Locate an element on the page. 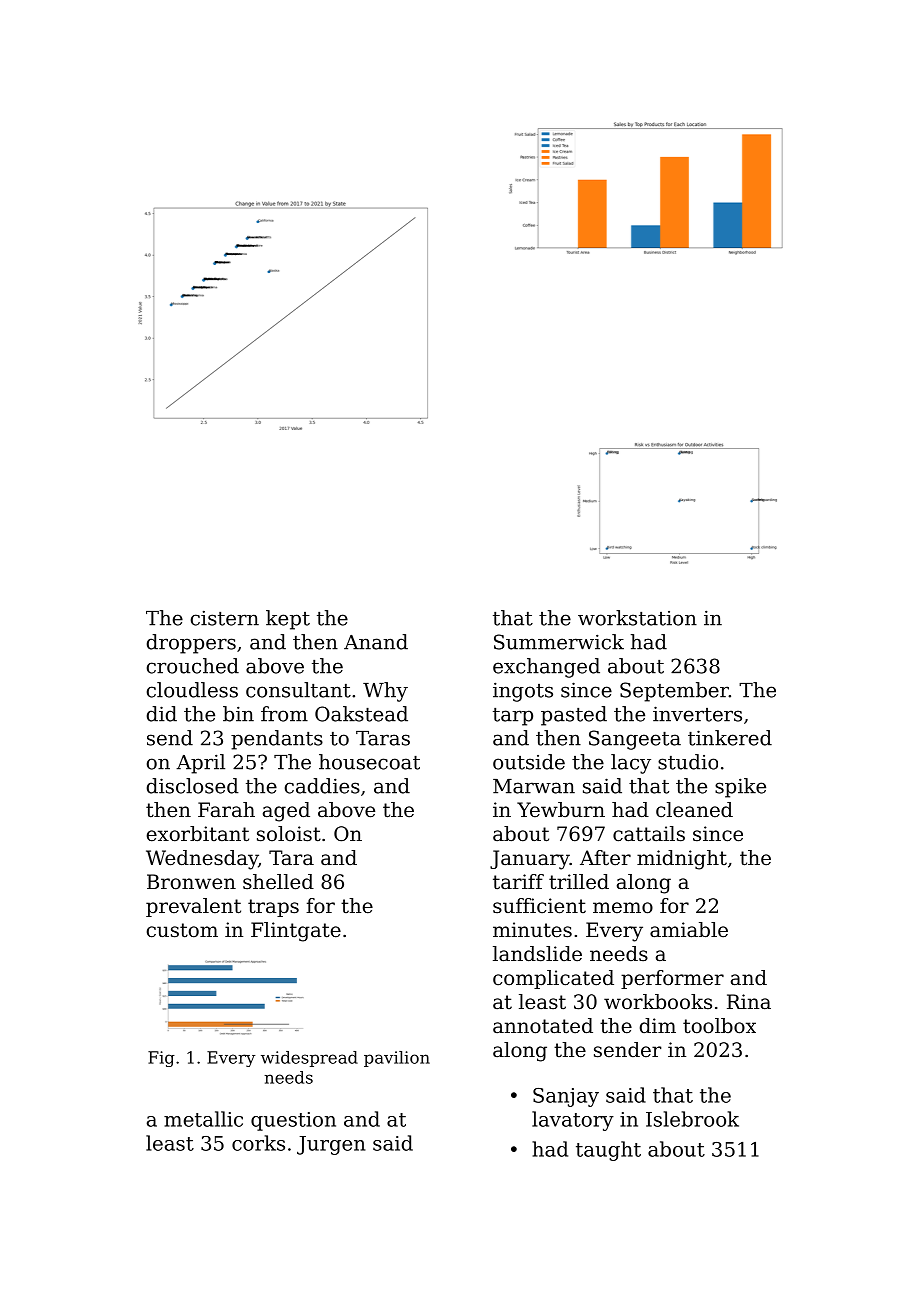 The width and height of the document is (924, 1311). minutes is located at coordinates (532, 930).
